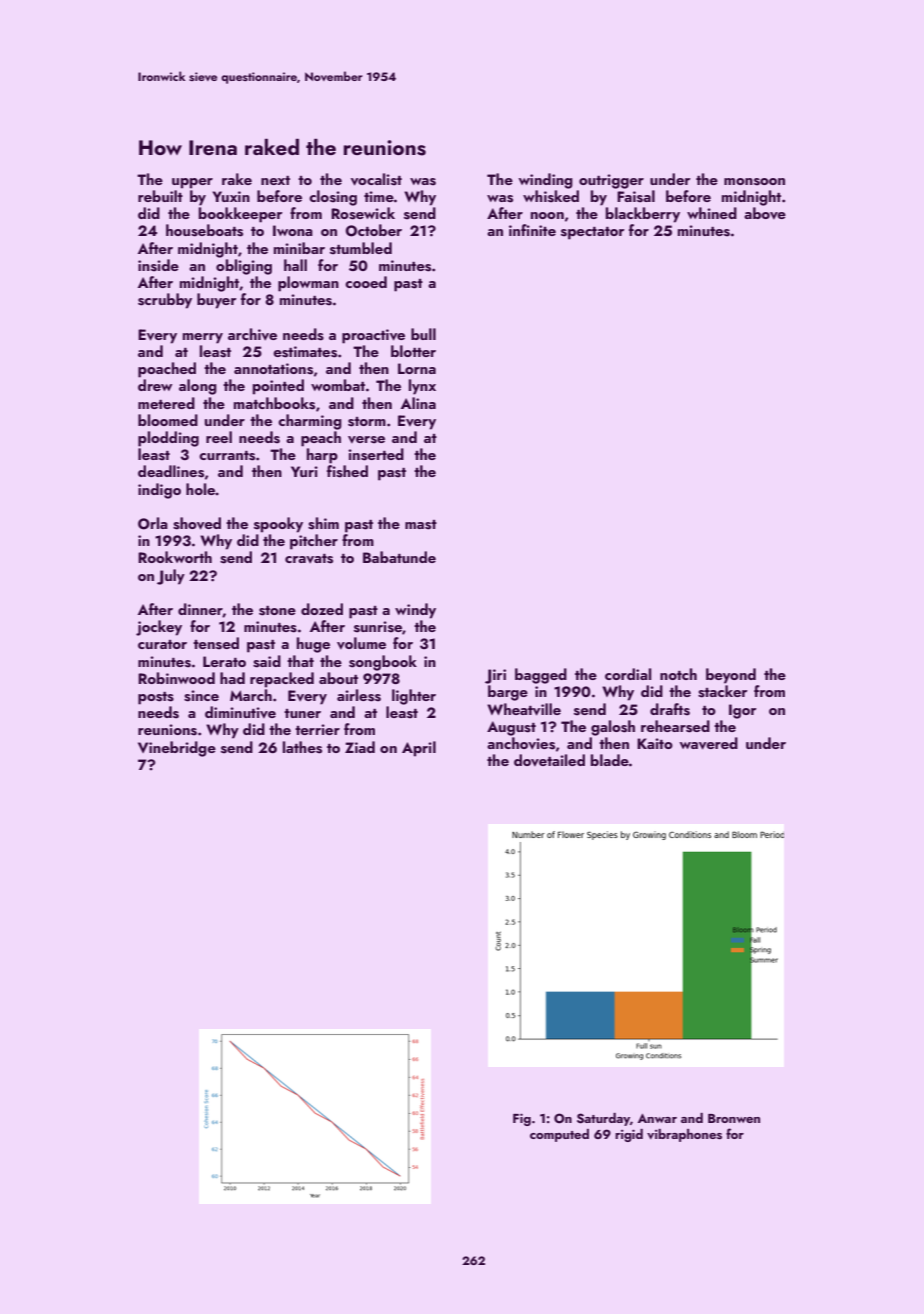  I want to click on notch, so click(678, 674).
